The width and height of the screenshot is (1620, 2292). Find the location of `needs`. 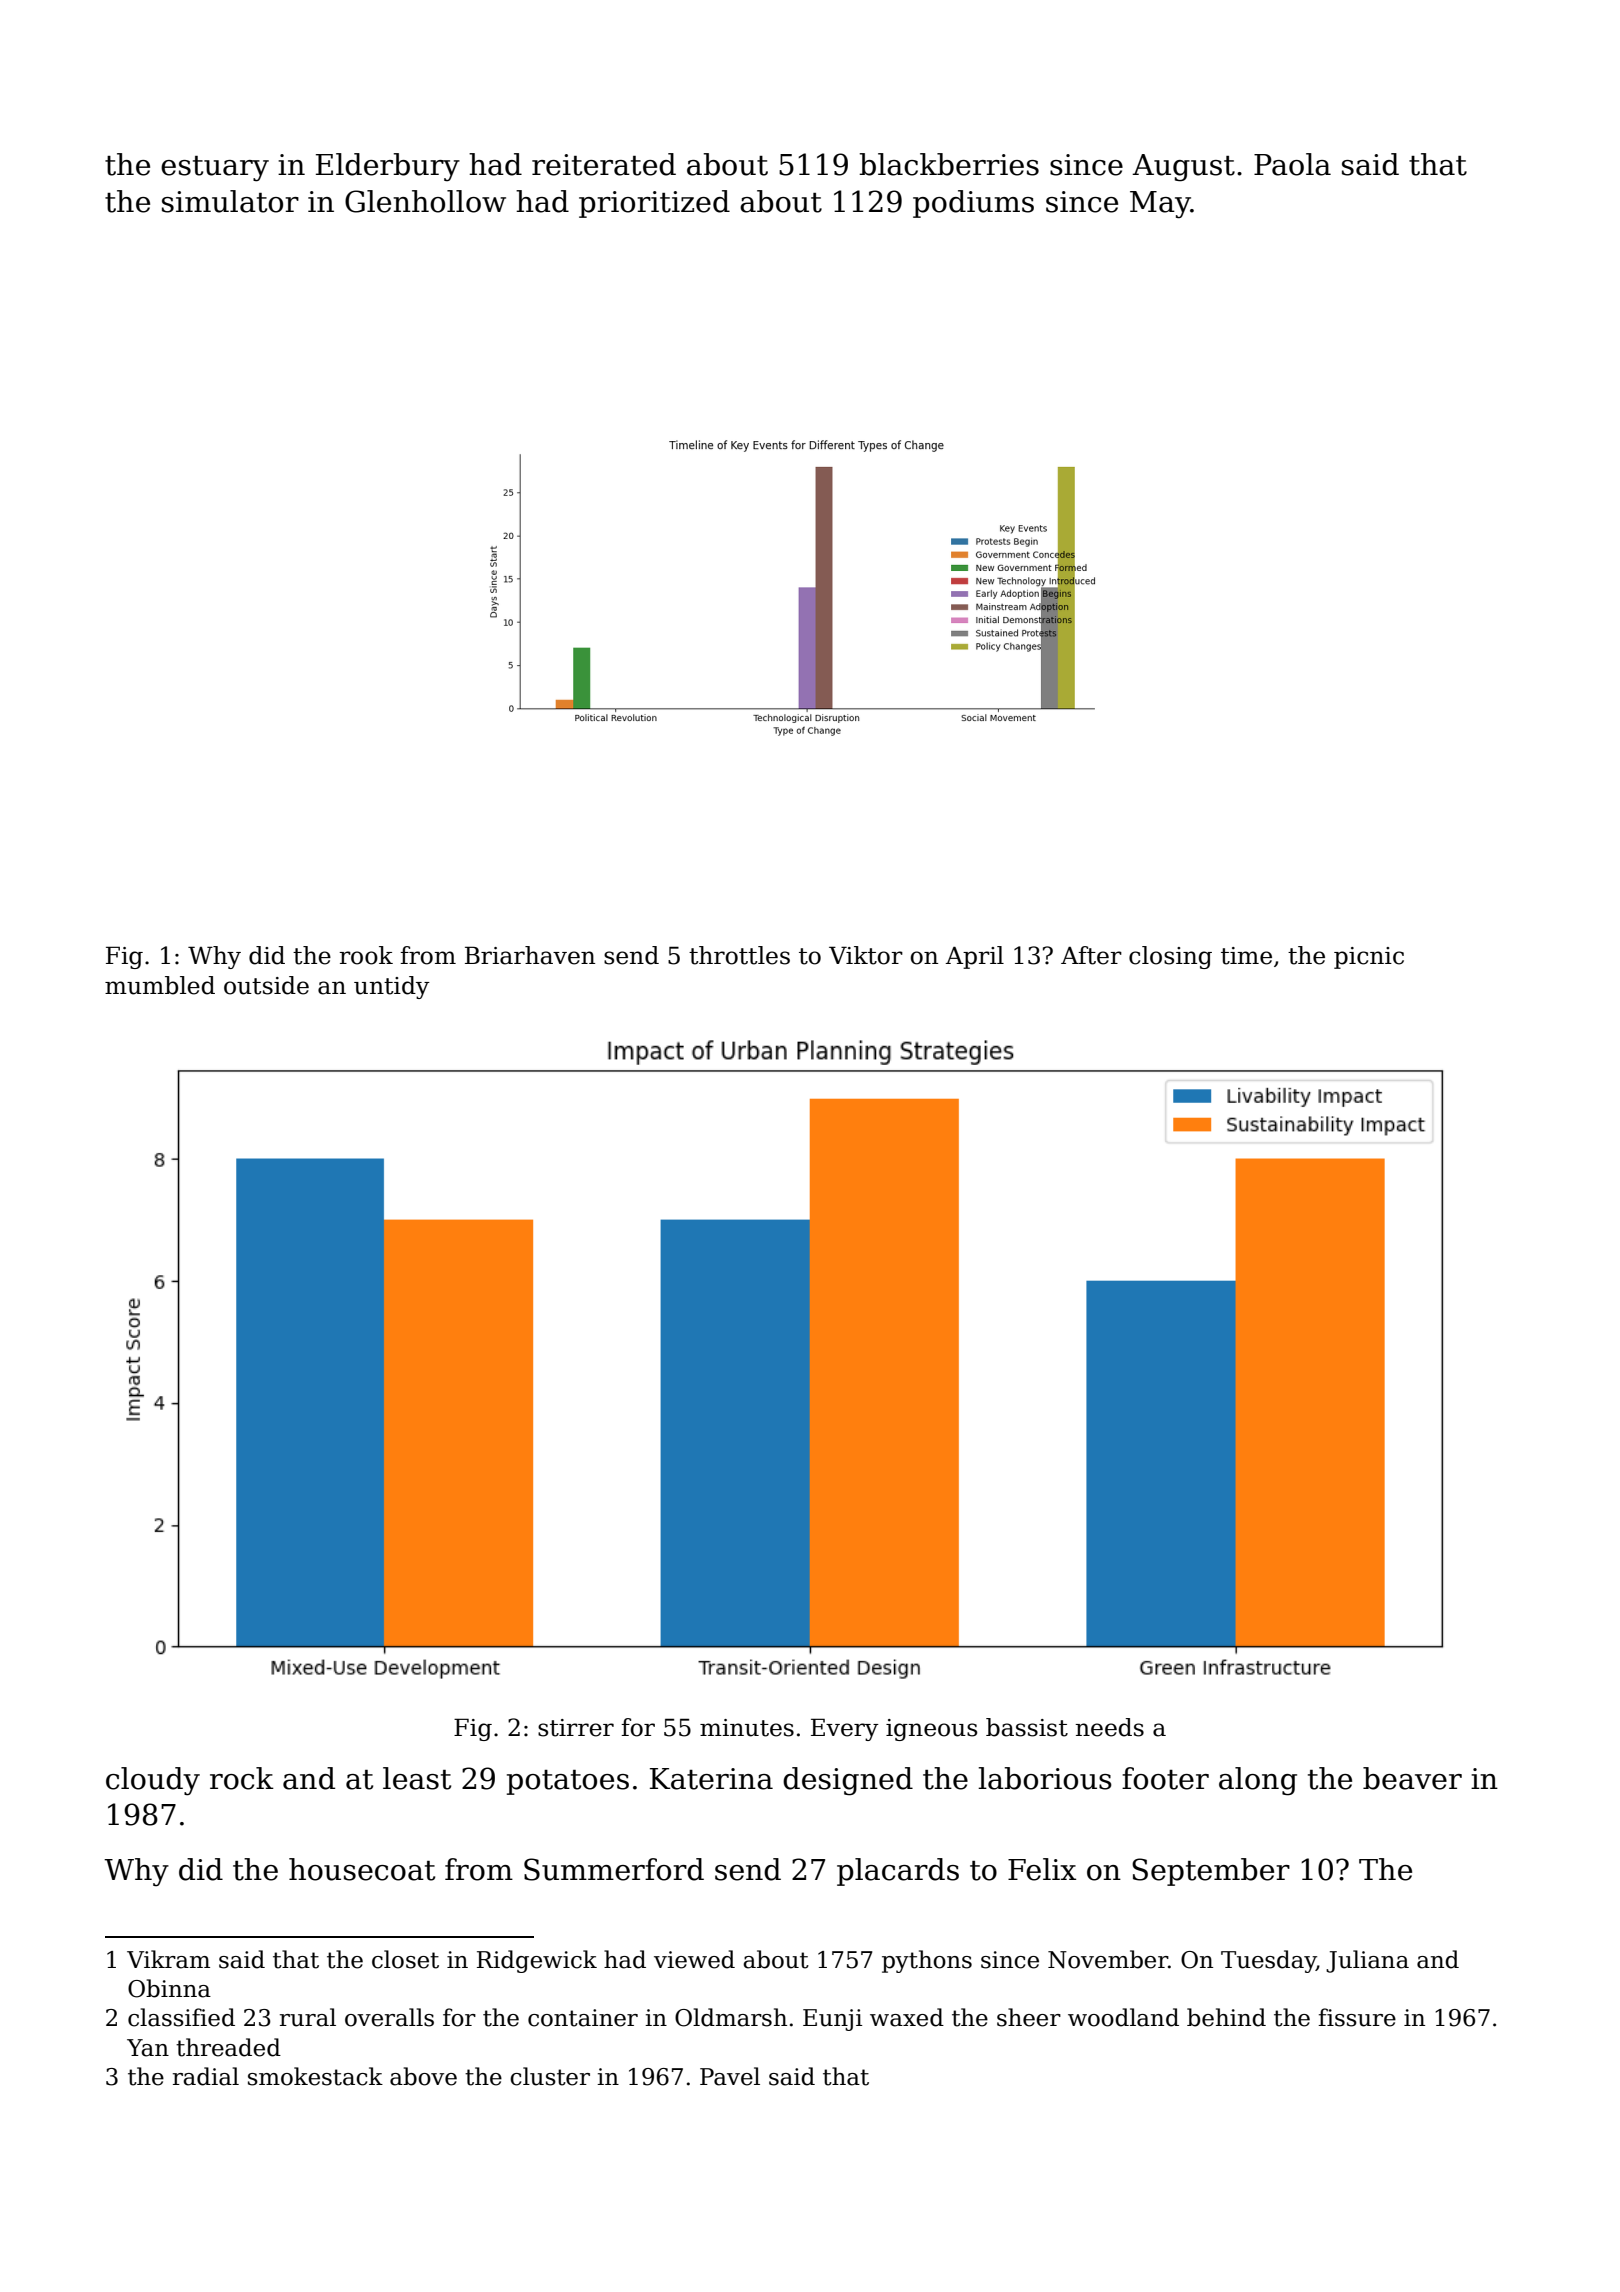

needs is located at coordinates (1109, 1727).
